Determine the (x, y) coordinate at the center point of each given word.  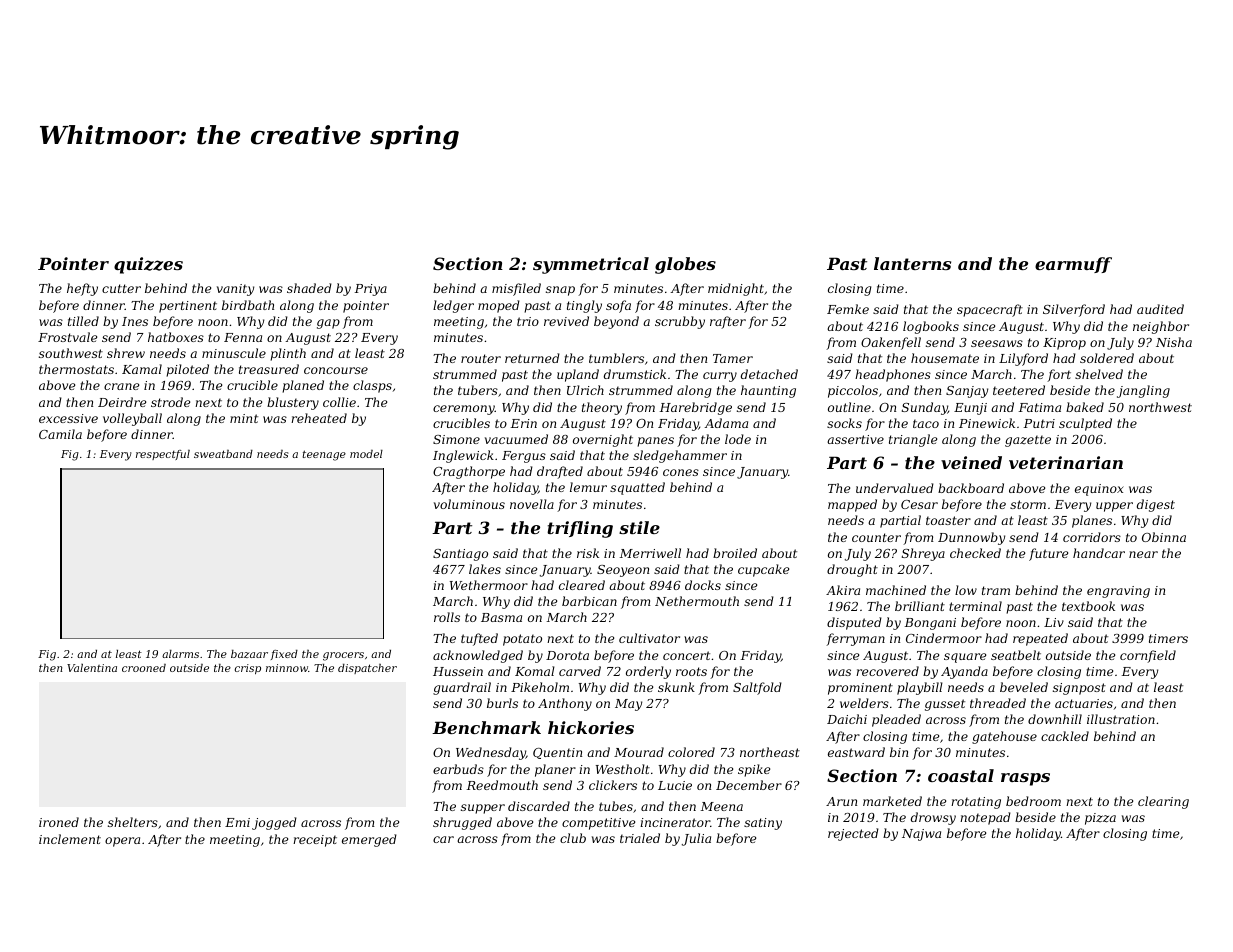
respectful (163, 455)
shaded (309, 288)
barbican (589, 601)
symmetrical (591, 265)
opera (122, 842)
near (1143, 554)
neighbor (1161, 327)
